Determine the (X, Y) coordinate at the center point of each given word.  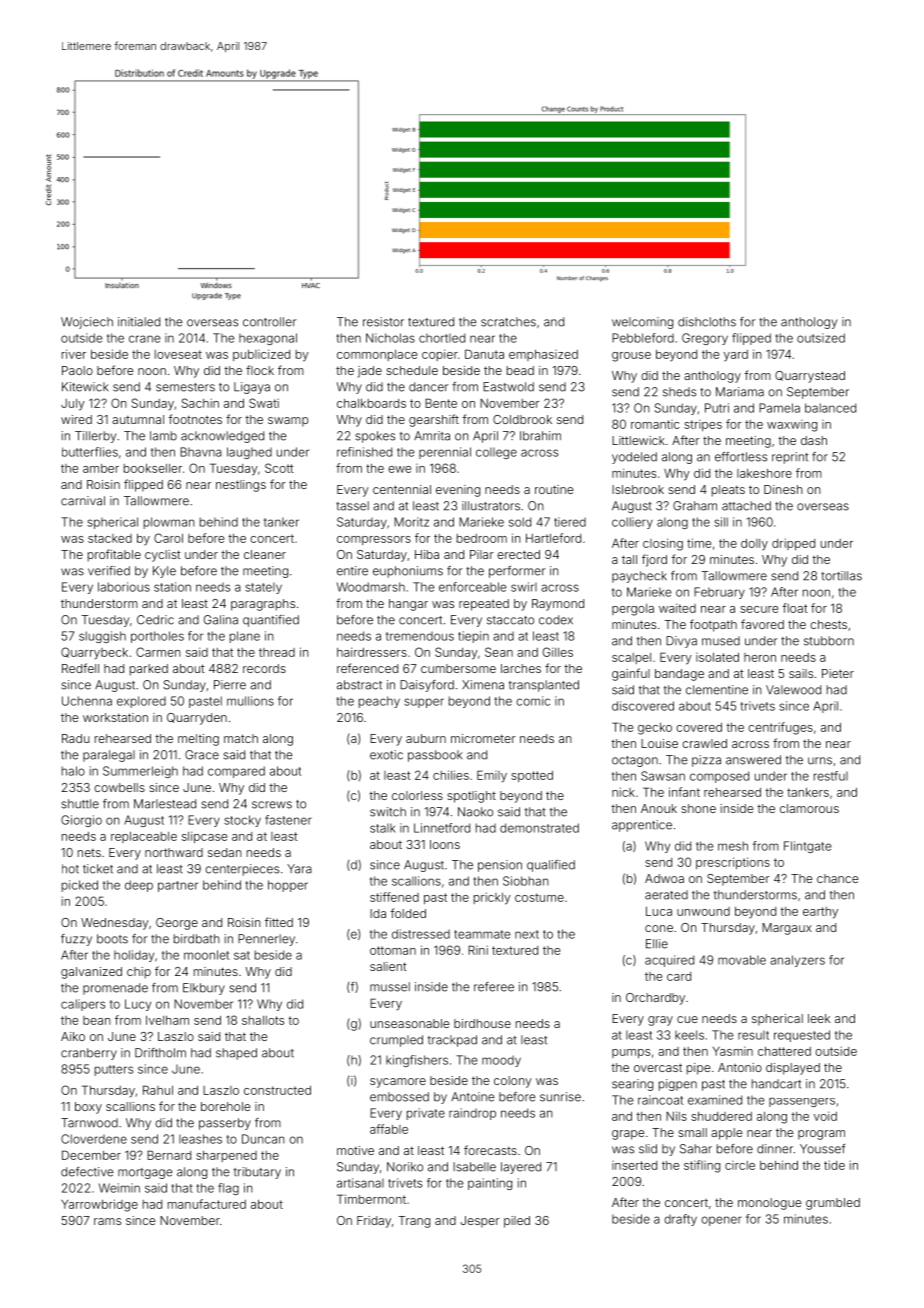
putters (114, 1070)
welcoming (642, 323)
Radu (76, 738)
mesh (733, 846)
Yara (299, 869)
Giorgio (81, 821)
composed (719, 777)
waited (677, 608)
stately (263, 588)
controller (270, 322)
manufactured (207, 1204)
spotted (532, 776)
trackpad (452, 1041)
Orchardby (655, 999)
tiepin (473, 637)
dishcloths (707, 322)
